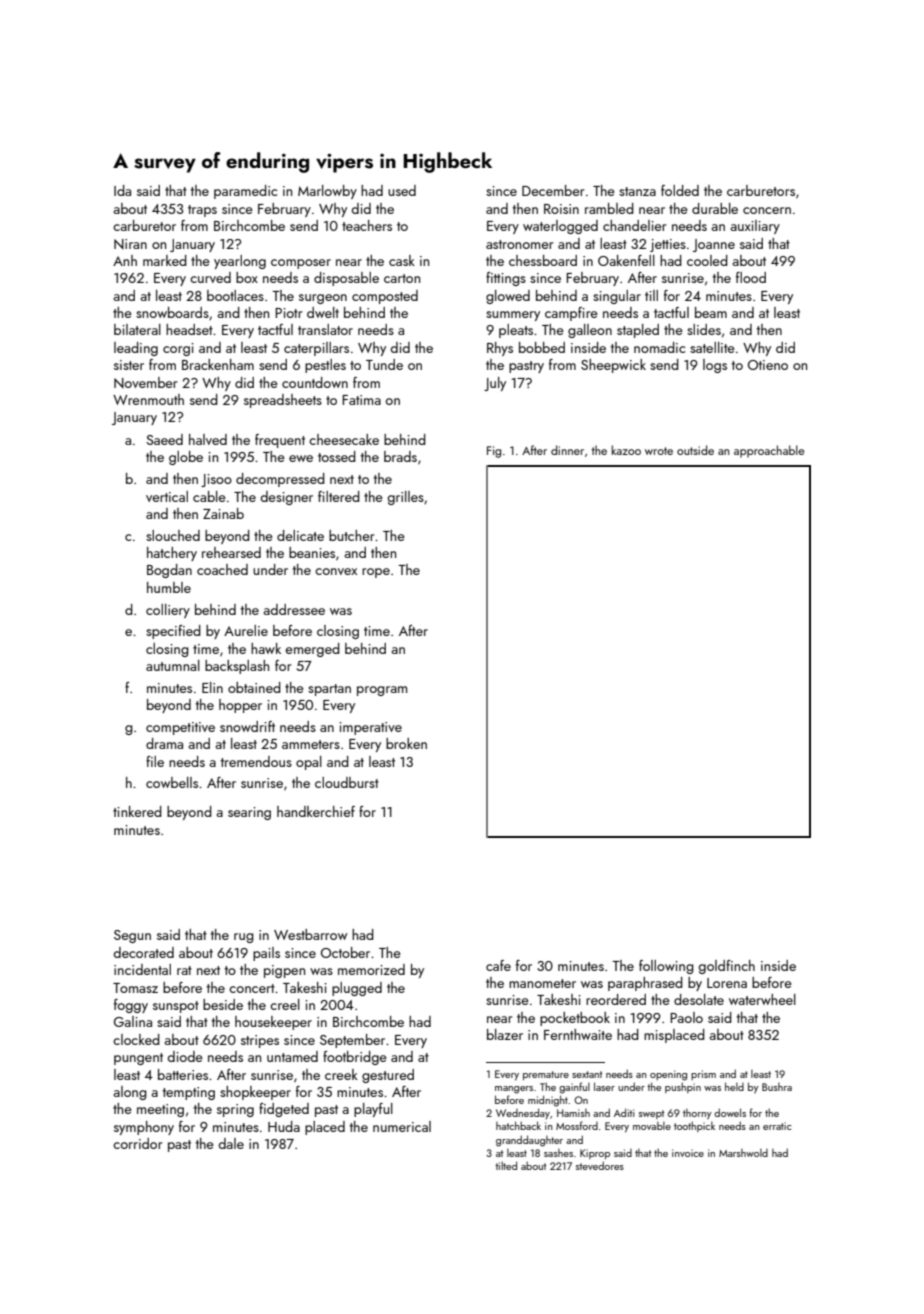  What do you see at coordinates (406, 743) in the image?
I see `broken` at bounding box center [406, 743].
